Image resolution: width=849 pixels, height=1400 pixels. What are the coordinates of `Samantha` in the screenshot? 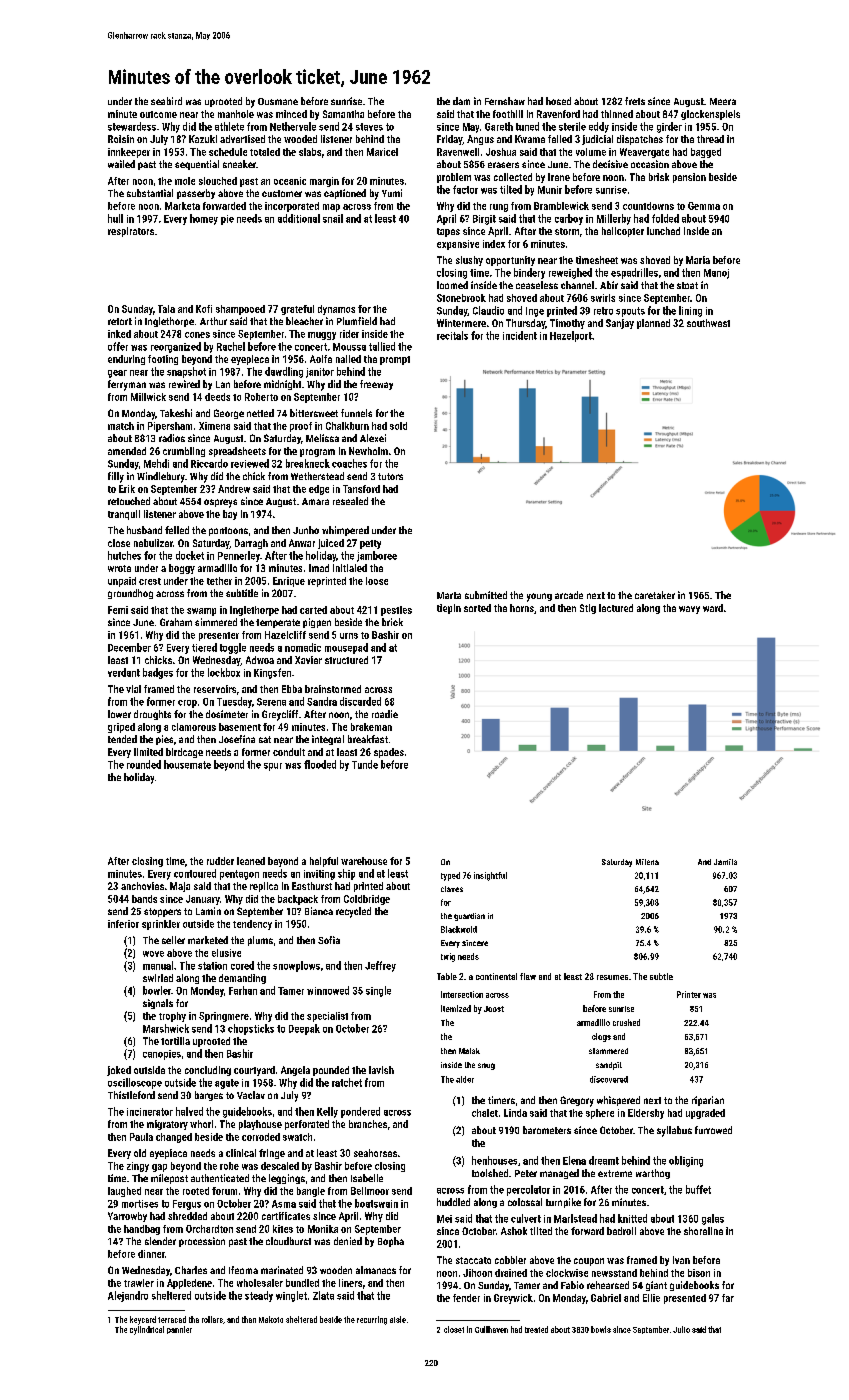 It's located at (343, 114).
